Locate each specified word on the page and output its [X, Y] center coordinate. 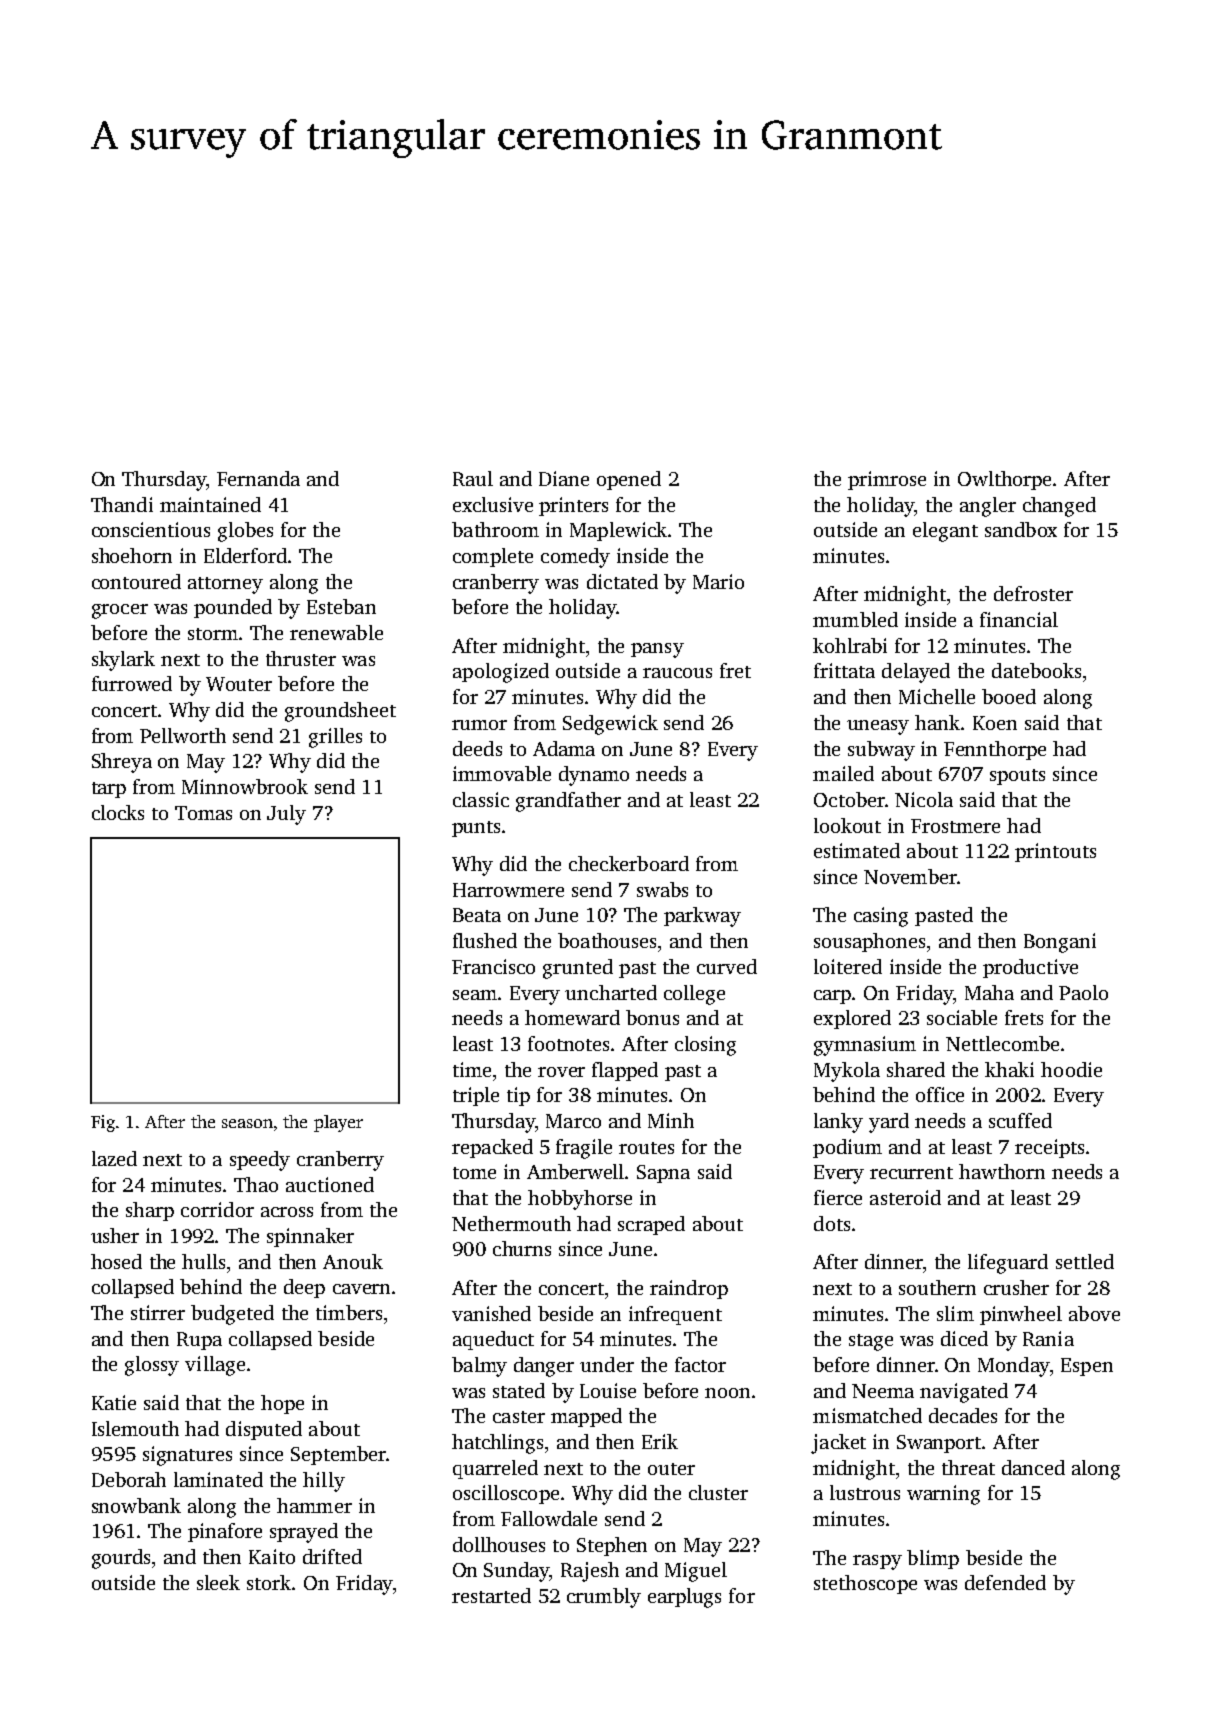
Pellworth [183, 735]
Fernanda [258, 478]
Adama [564, 748]
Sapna [663, 1174]
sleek [218, 1582]
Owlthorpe [1004, 480]
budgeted [232, 1315]
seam [475, 995]
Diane [564, 478]
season [247, 1123]
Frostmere [955, 826]
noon [727, 1393]
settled [1085, 1261]
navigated [964, 1393]
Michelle [937, 696]
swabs [662, 889]
